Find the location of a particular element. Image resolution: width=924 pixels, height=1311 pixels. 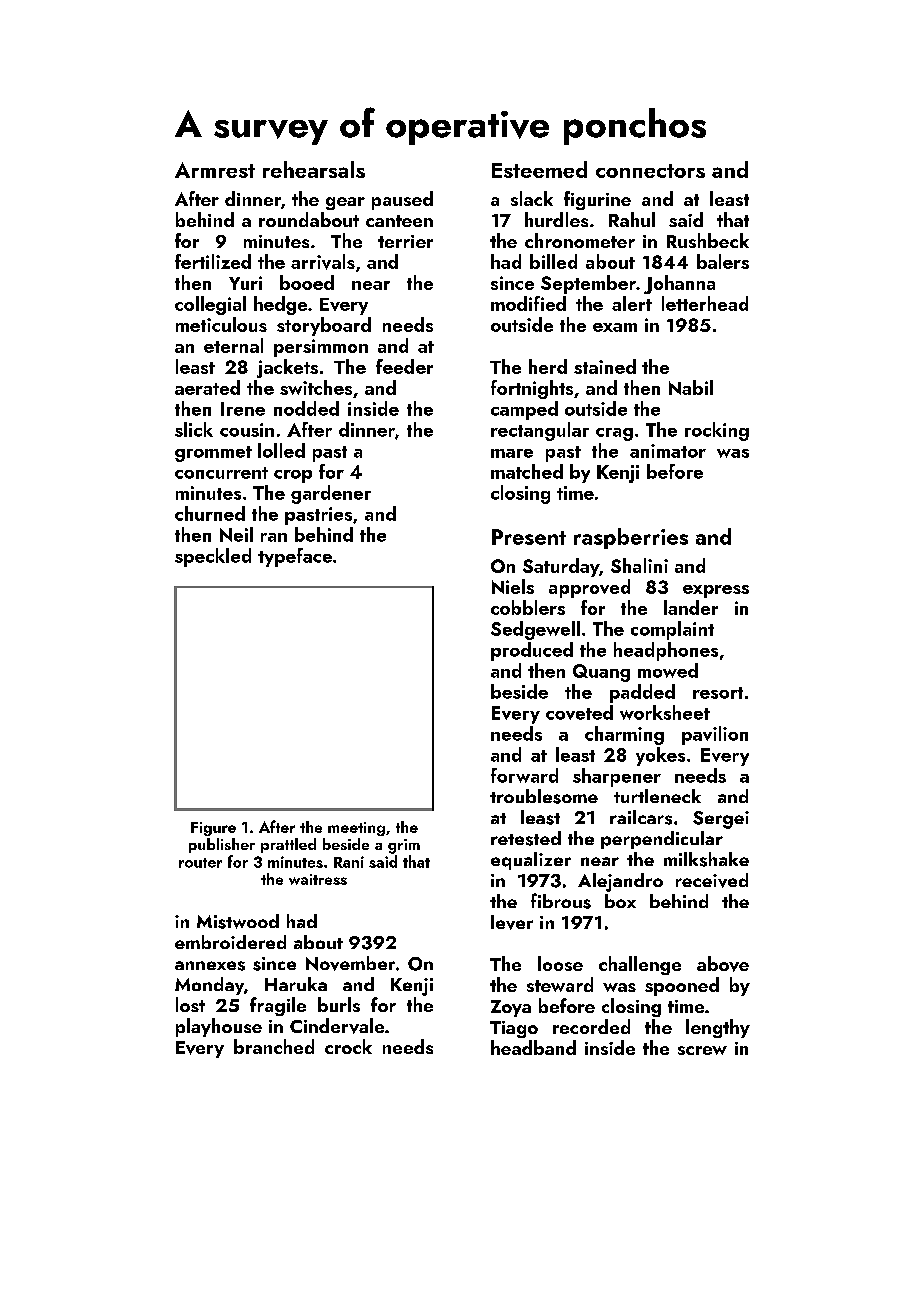

headband is located at coordinates (533, 1047).
